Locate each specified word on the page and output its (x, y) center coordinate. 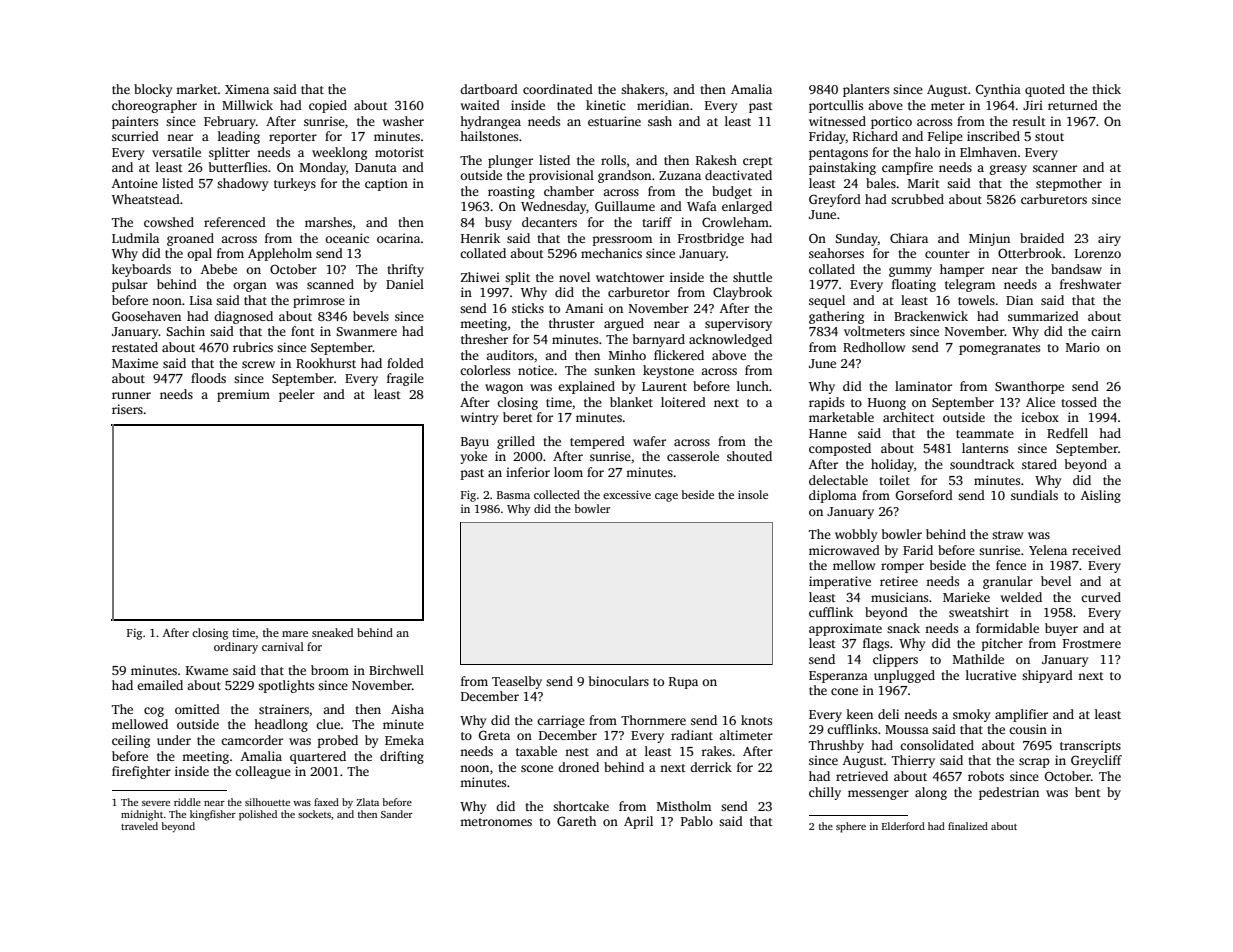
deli (888, 714)
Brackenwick (931, 316)
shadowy (242, 184)
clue (328, 724)
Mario (1083, 347)
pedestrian (1009, 793)
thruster (572, 323)
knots (756, 720)
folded (405, 363)
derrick (711, 767)
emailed (160, 685)
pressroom (622, 241)
